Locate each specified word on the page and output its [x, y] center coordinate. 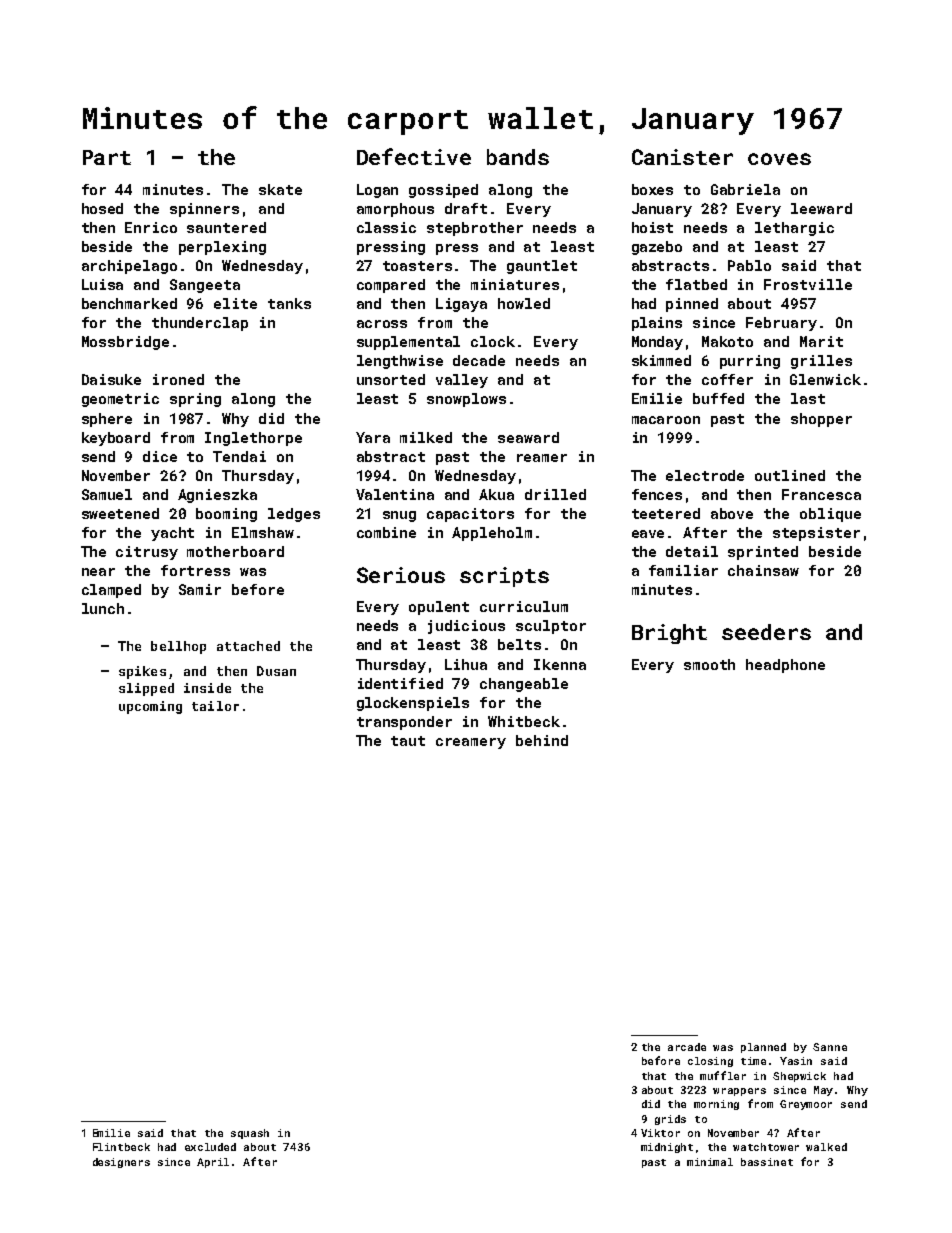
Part [107, 157]
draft [466, 208]
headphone [785, 666]
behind [542, 740]
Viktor [660, 1133]
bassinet [767, 1162]
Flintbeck [121, 1147]
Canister [682, 157]
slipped [146, 689]
